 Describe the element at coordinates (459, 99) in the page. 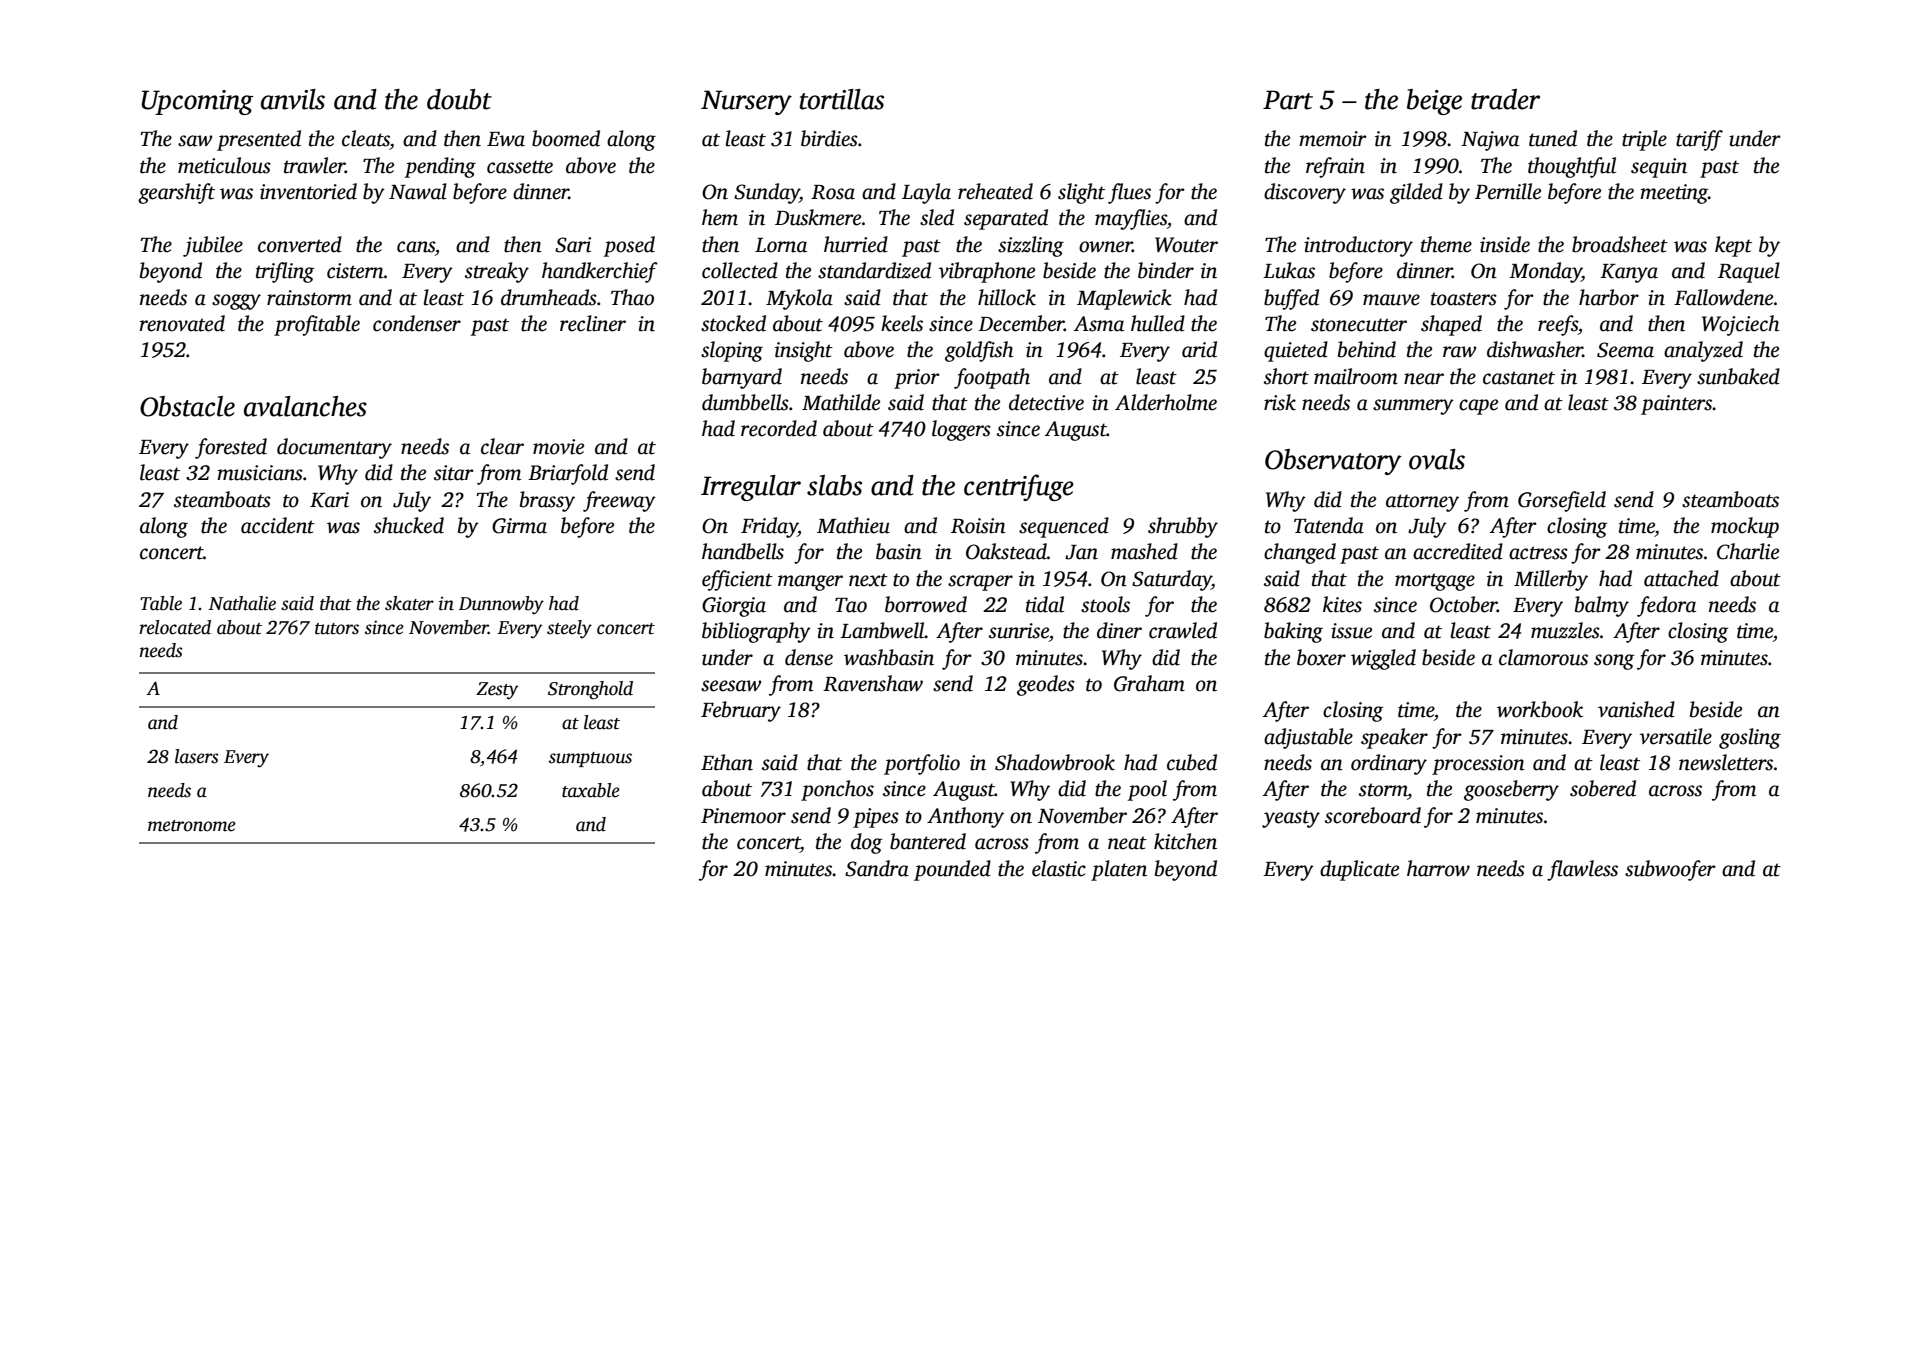

I see `doubt` at that location.
